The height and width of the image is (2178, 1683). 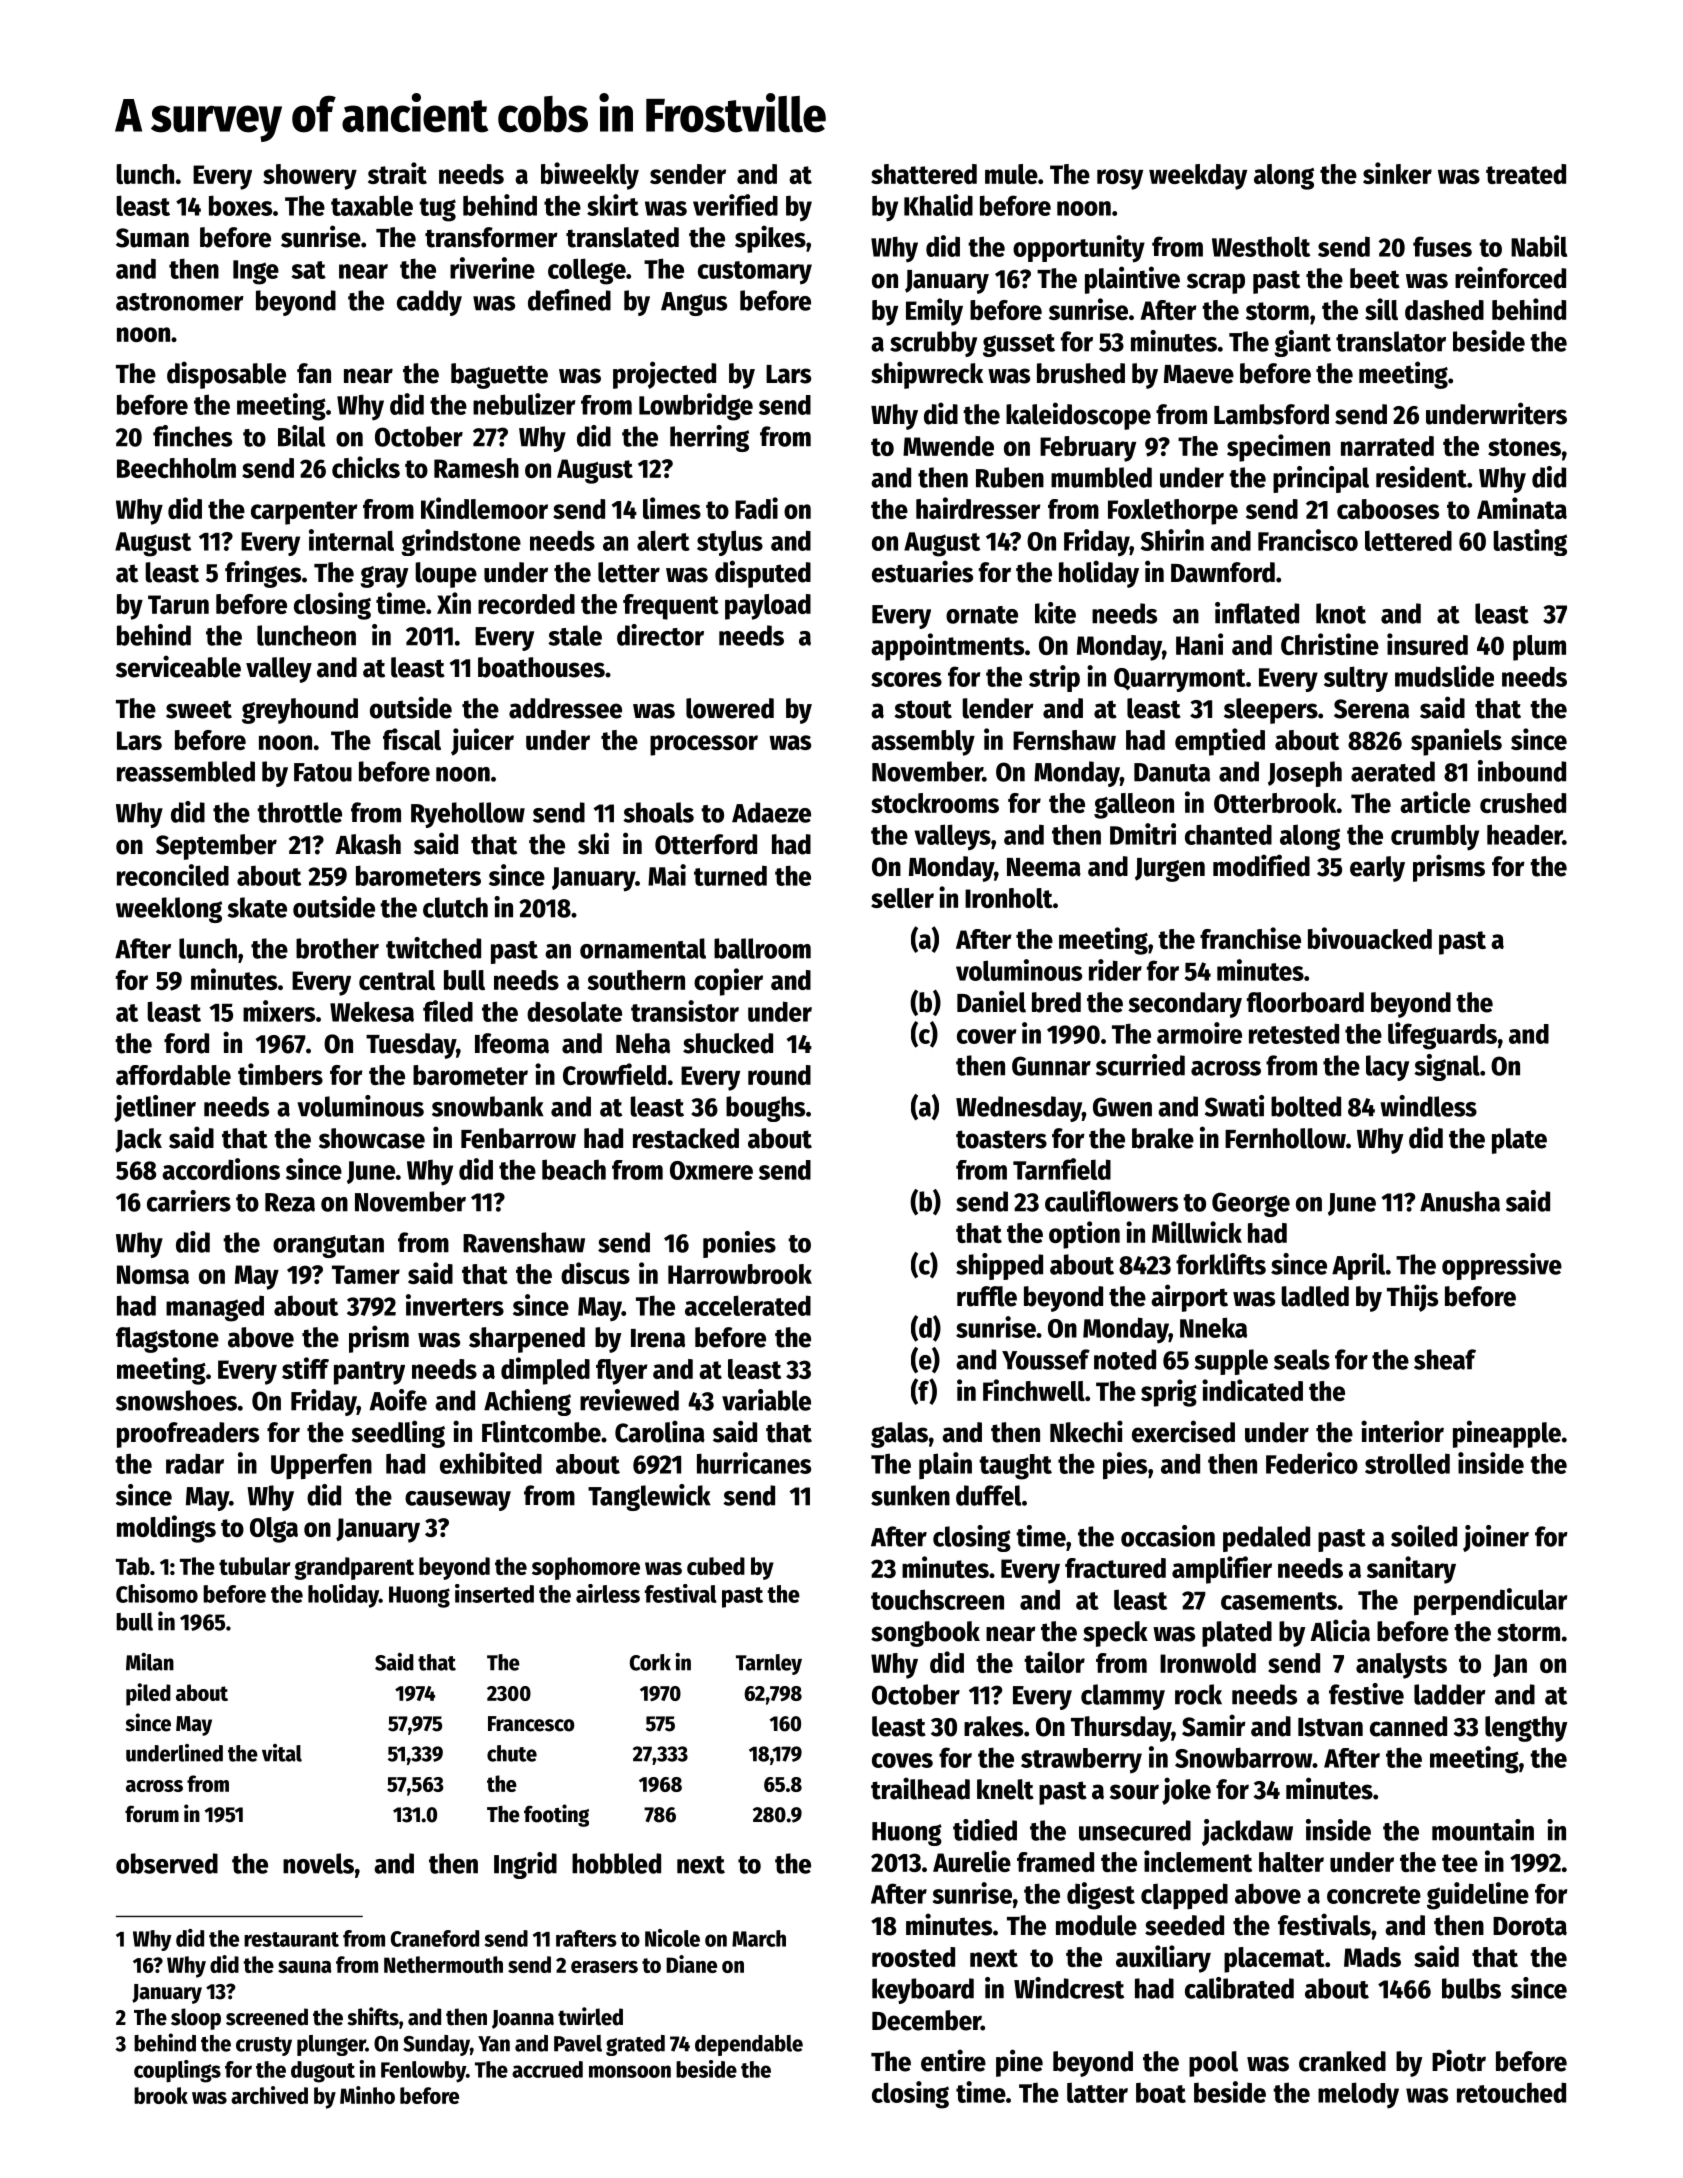 I want to click on galas, so click(x=899, y=1435).
